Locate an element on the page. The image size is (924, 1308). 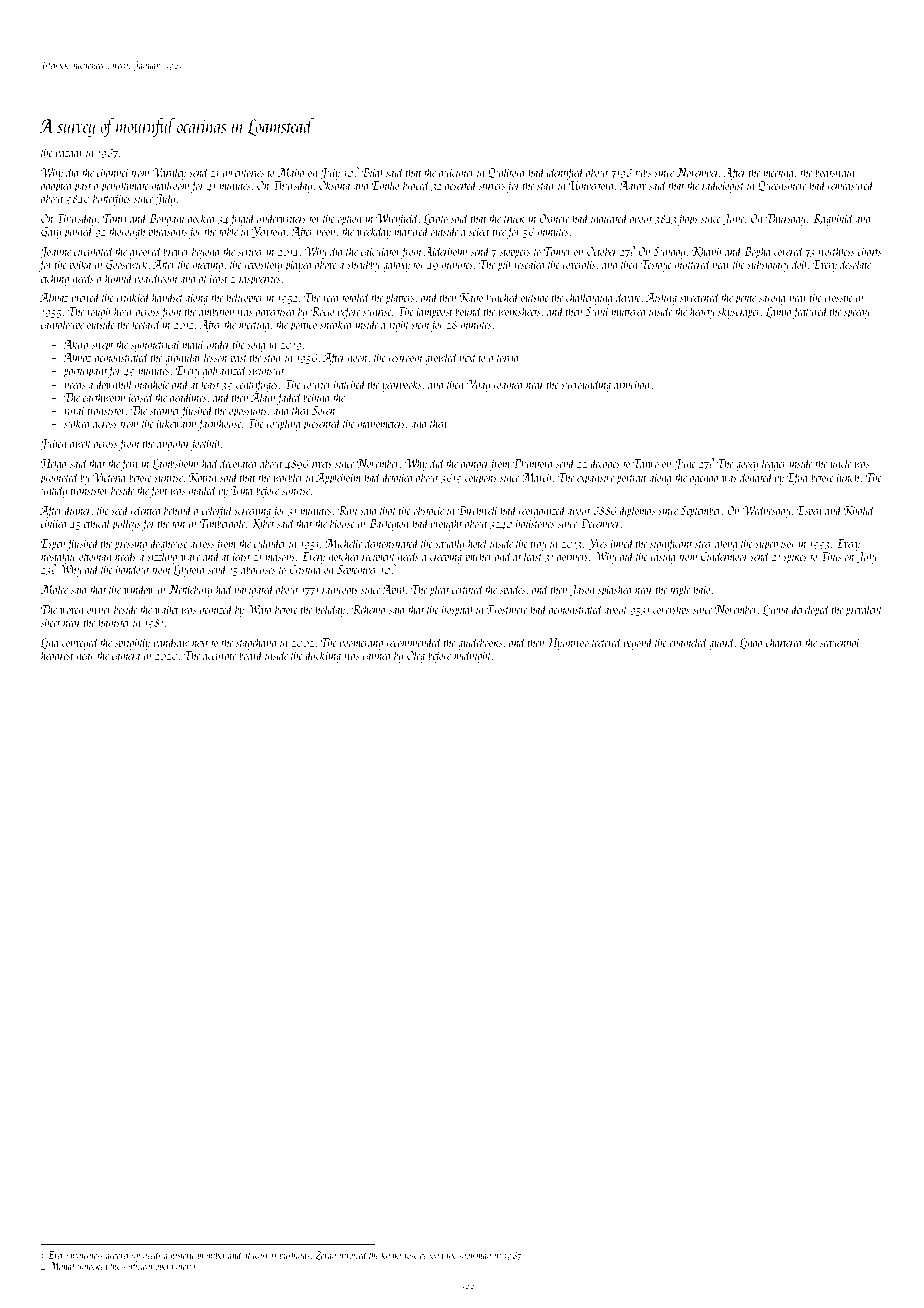
Hyunwoo is located at coordinates (568, 644).
